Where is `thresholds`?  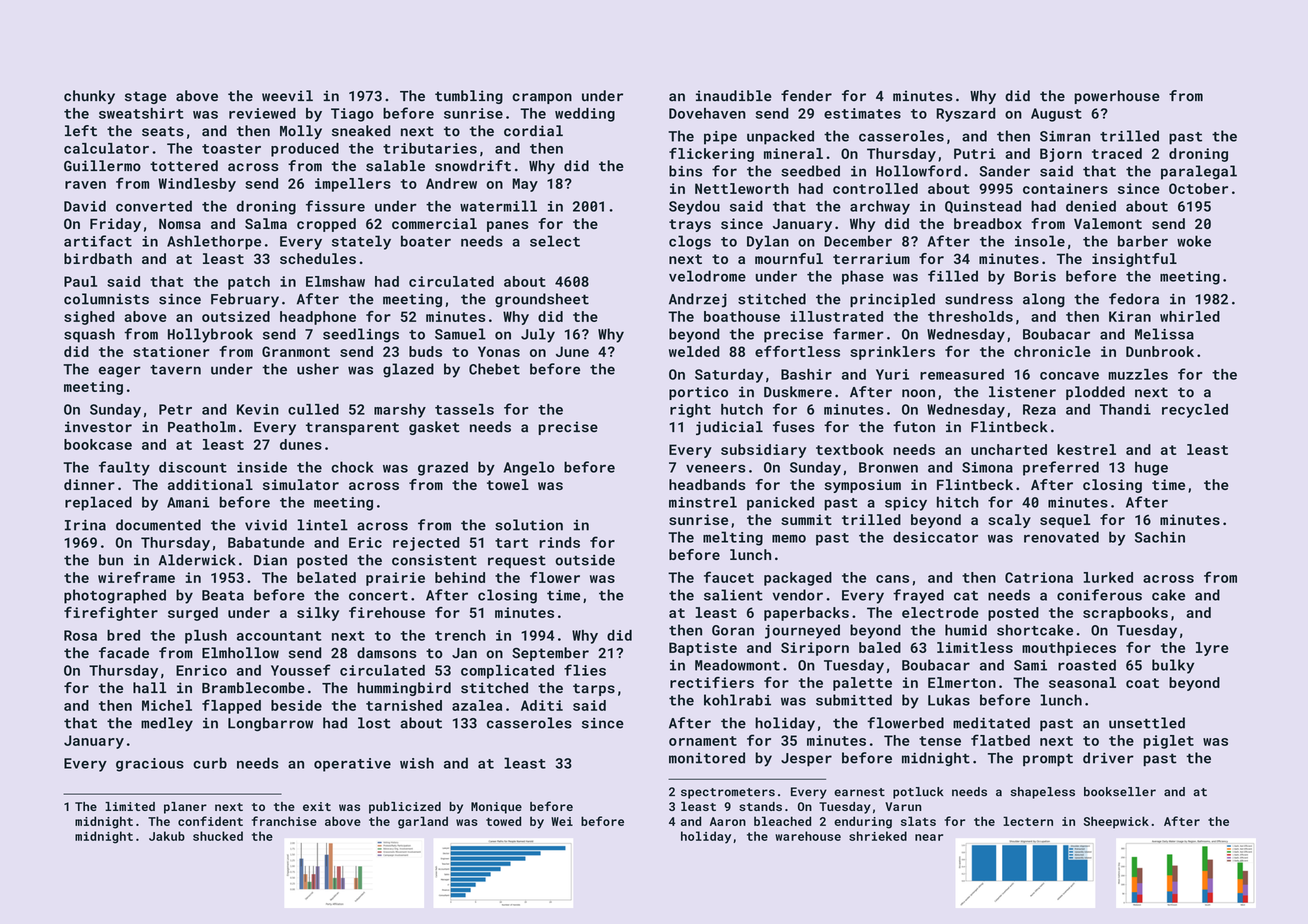
thresholds is located at coordinates (970, 316).
